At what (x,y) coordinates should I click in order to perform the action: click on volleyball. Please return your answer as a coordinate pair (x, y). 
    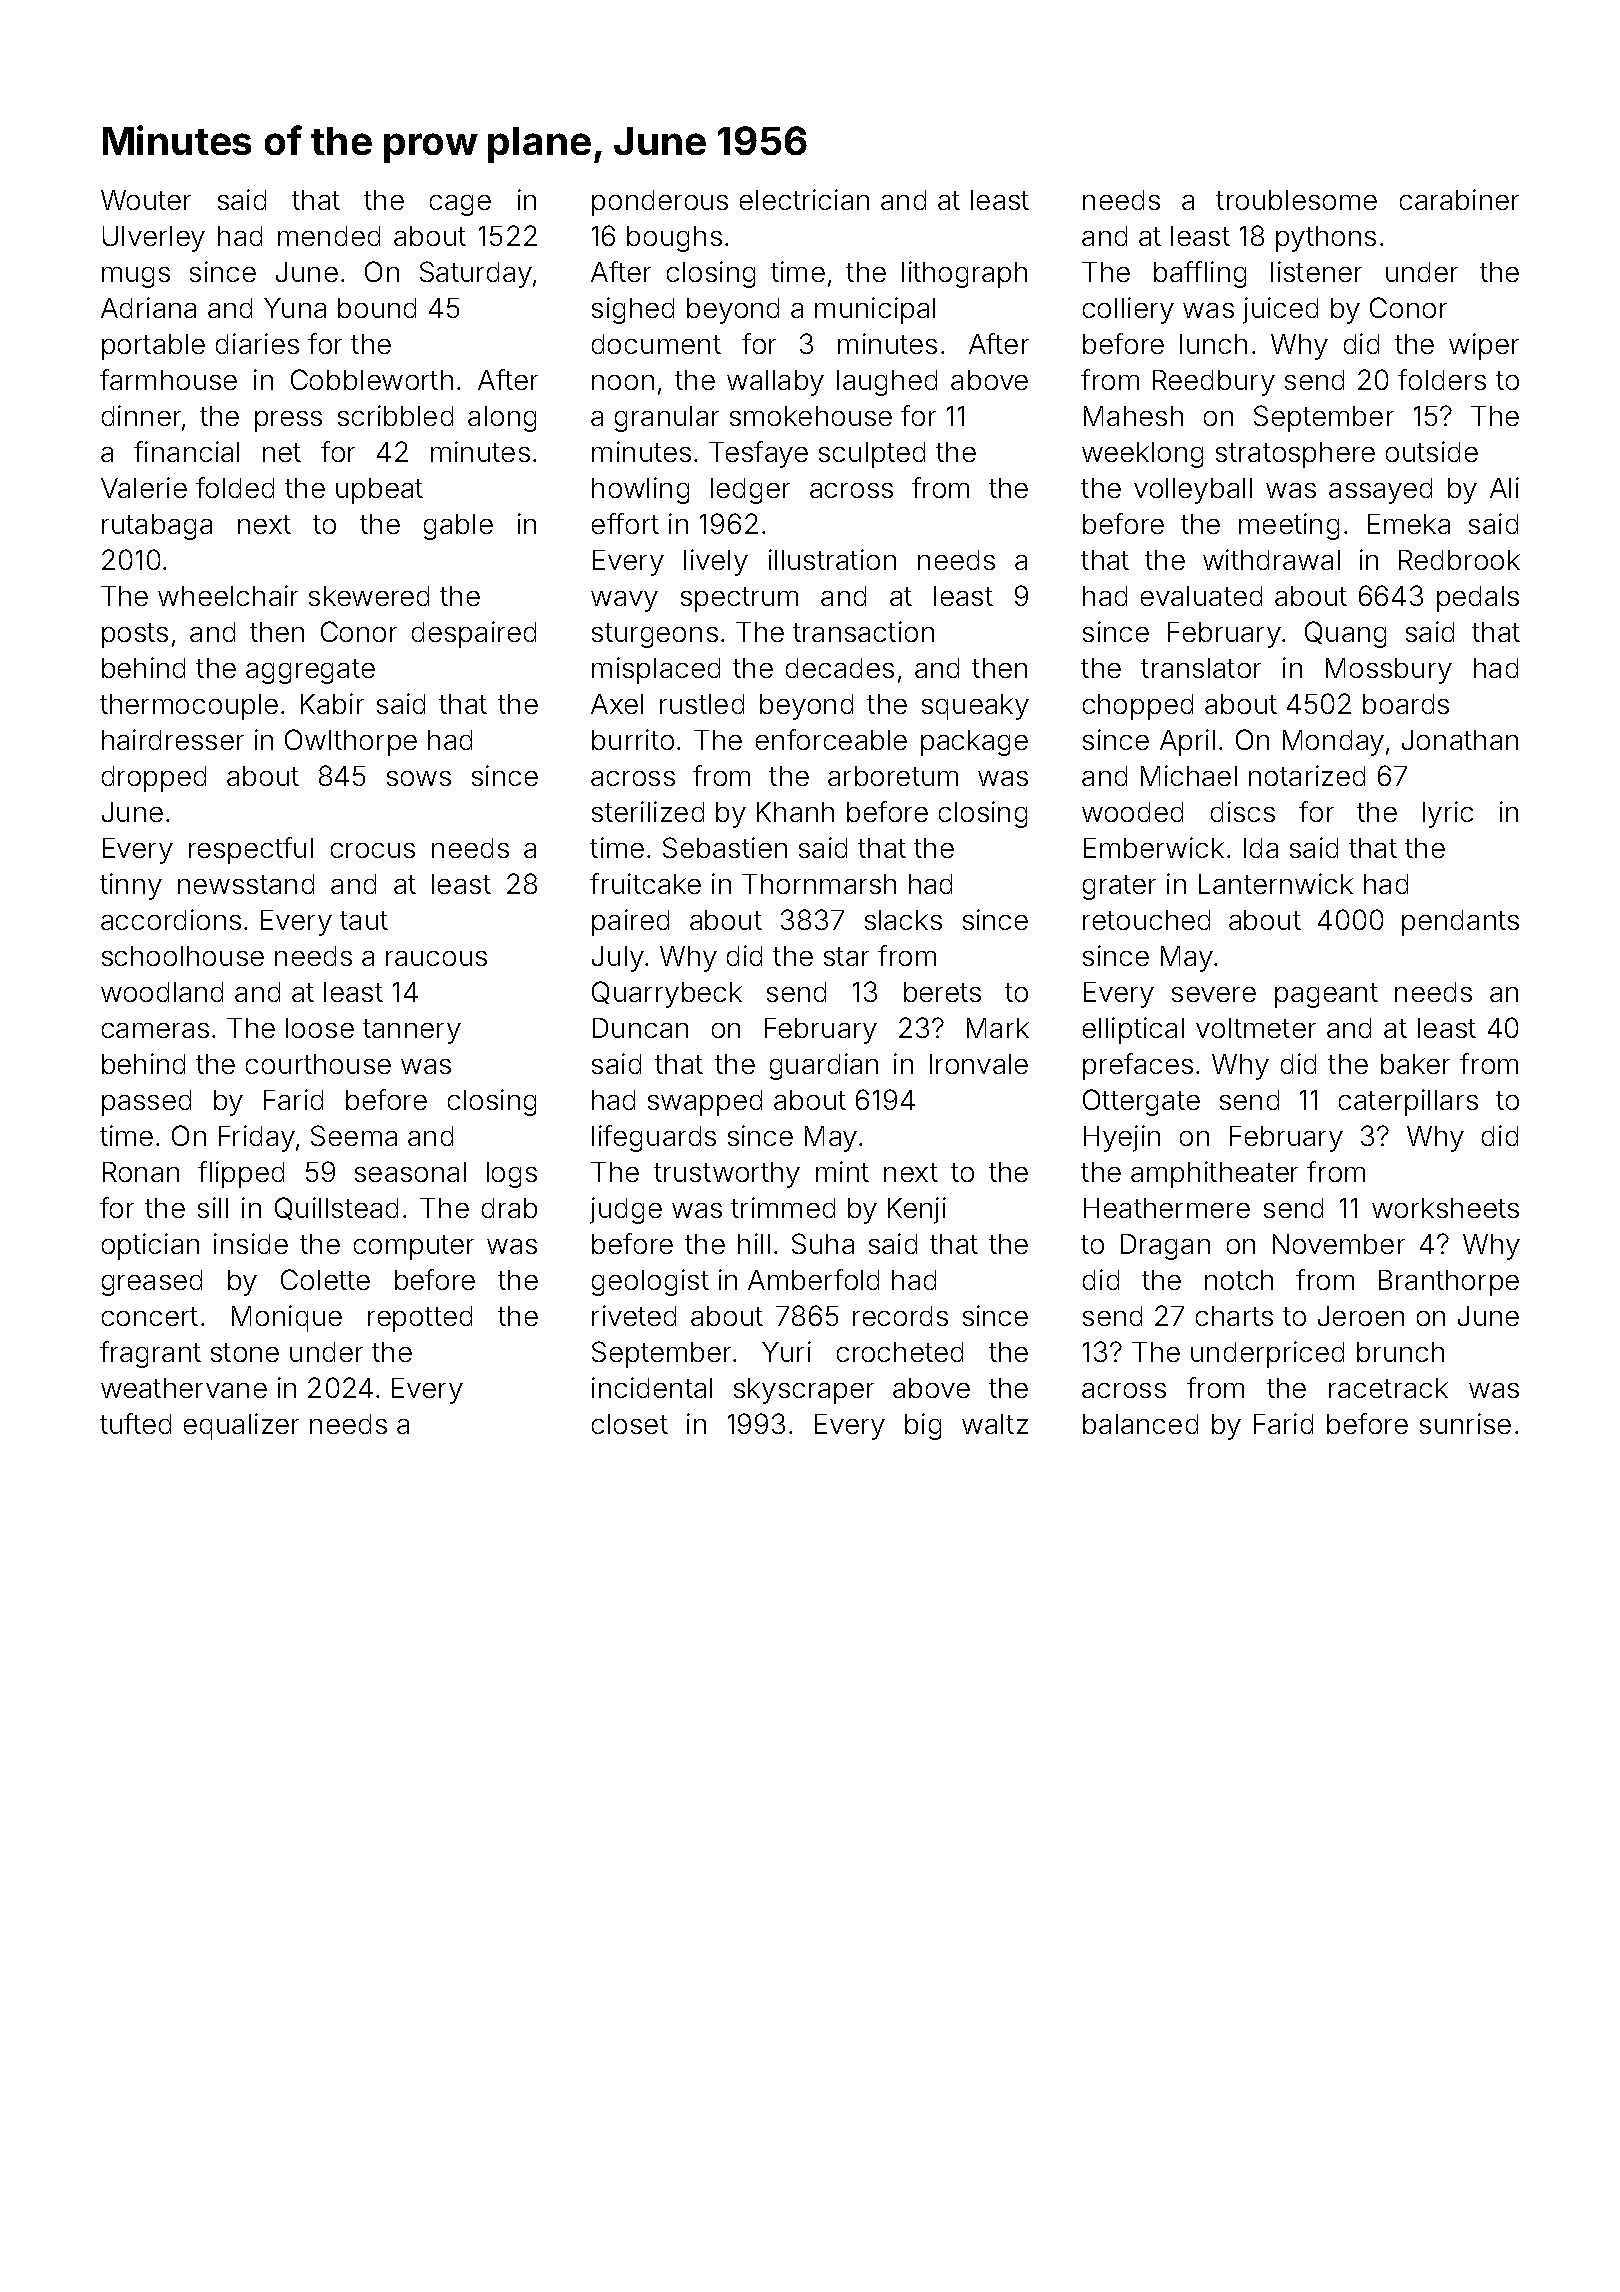
    Looking at the image, I should click on (1193, 491).
